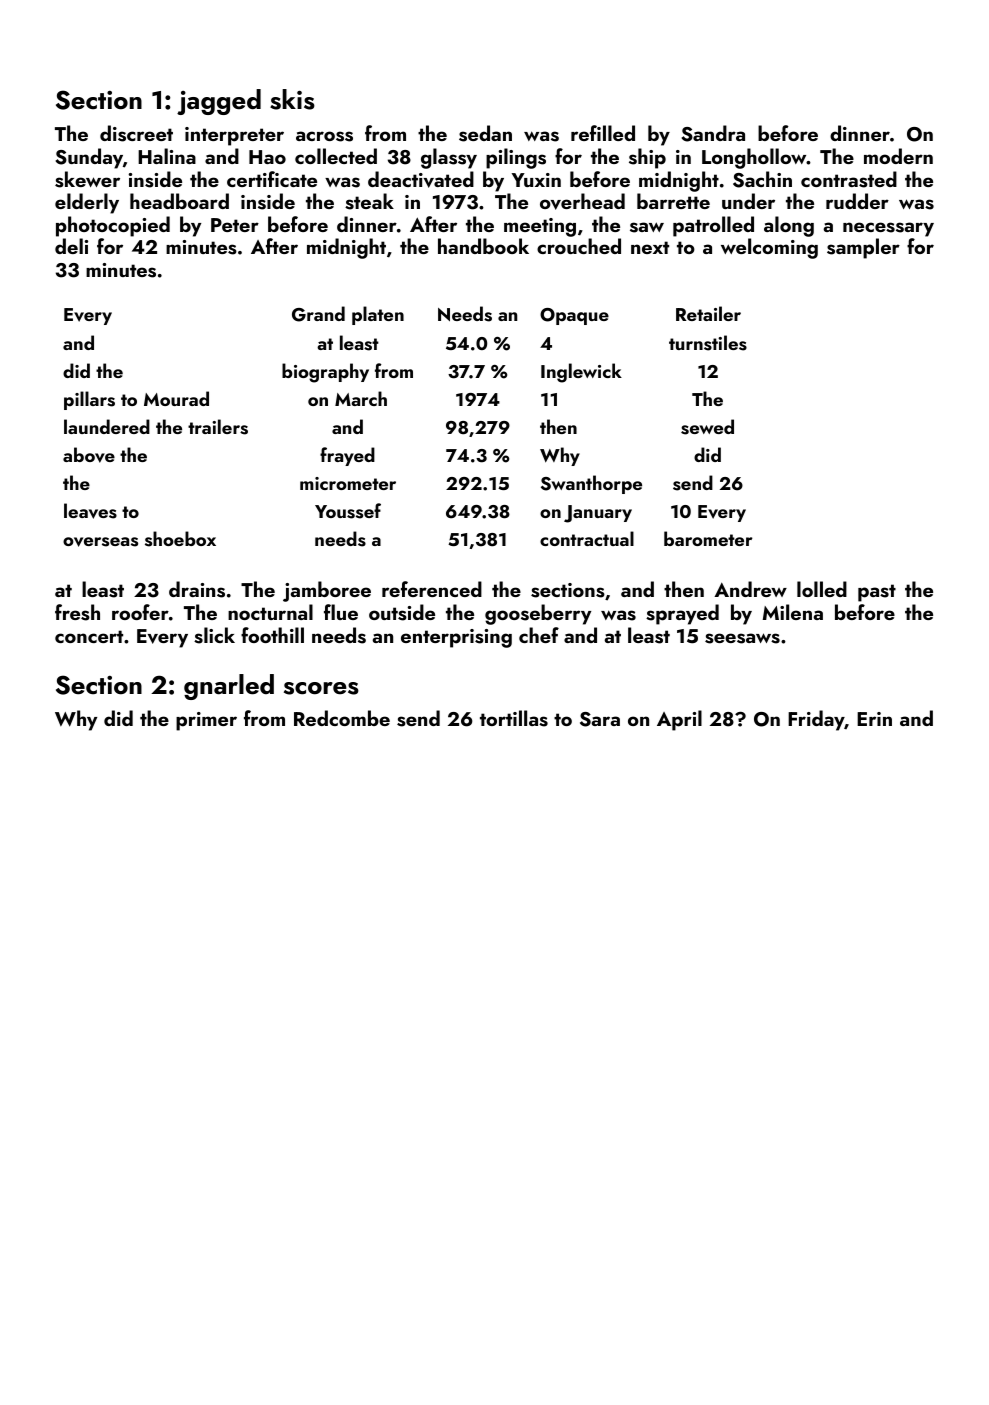 The image size is (989, 1405). What do you see at coordinates (342, 718) in the image?
I see `Redcombe` at bounding box center [342, 718].
